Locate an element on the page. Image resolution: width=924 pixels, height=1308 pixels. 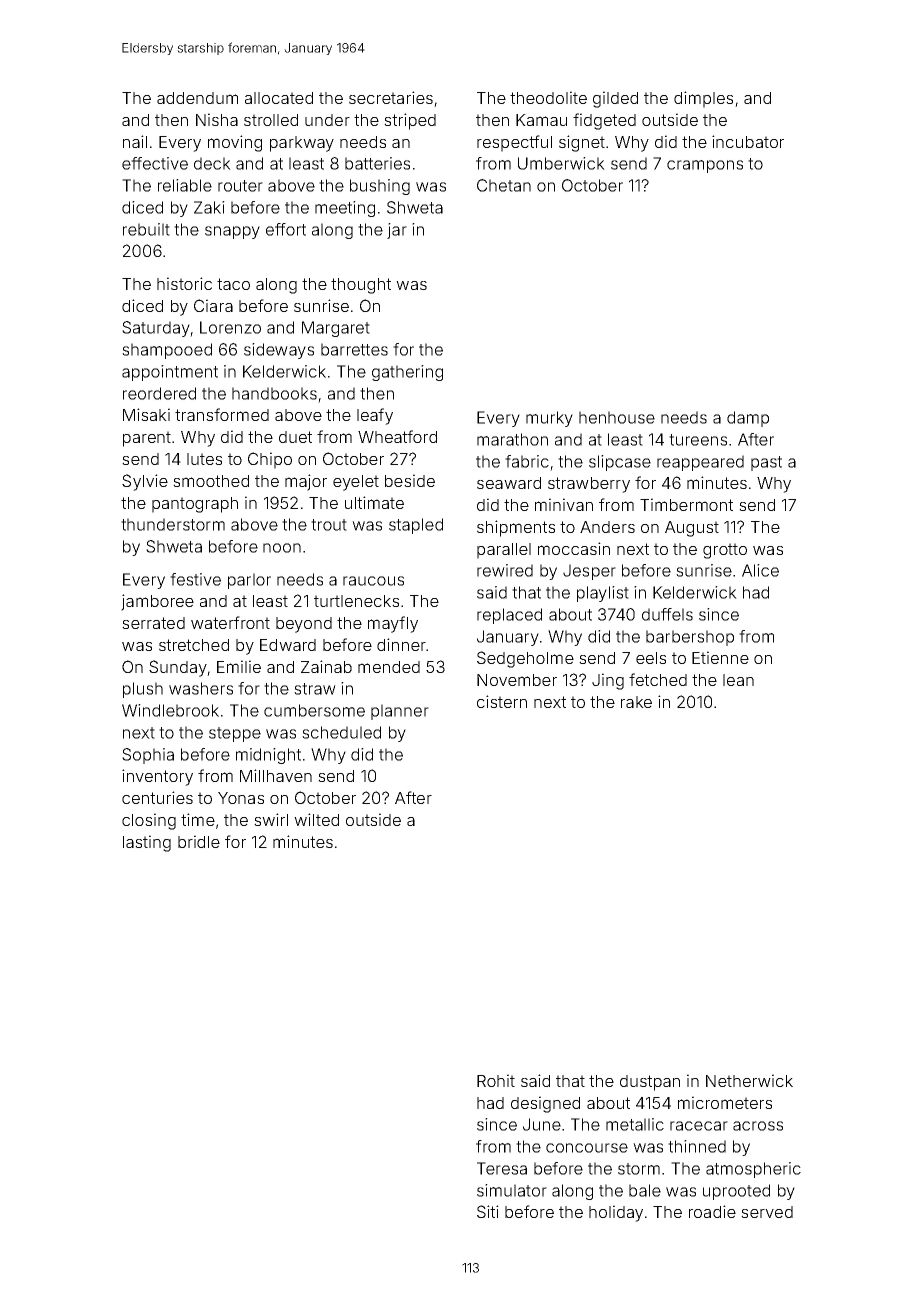
holiday is located at coordinates (616, 1213).
